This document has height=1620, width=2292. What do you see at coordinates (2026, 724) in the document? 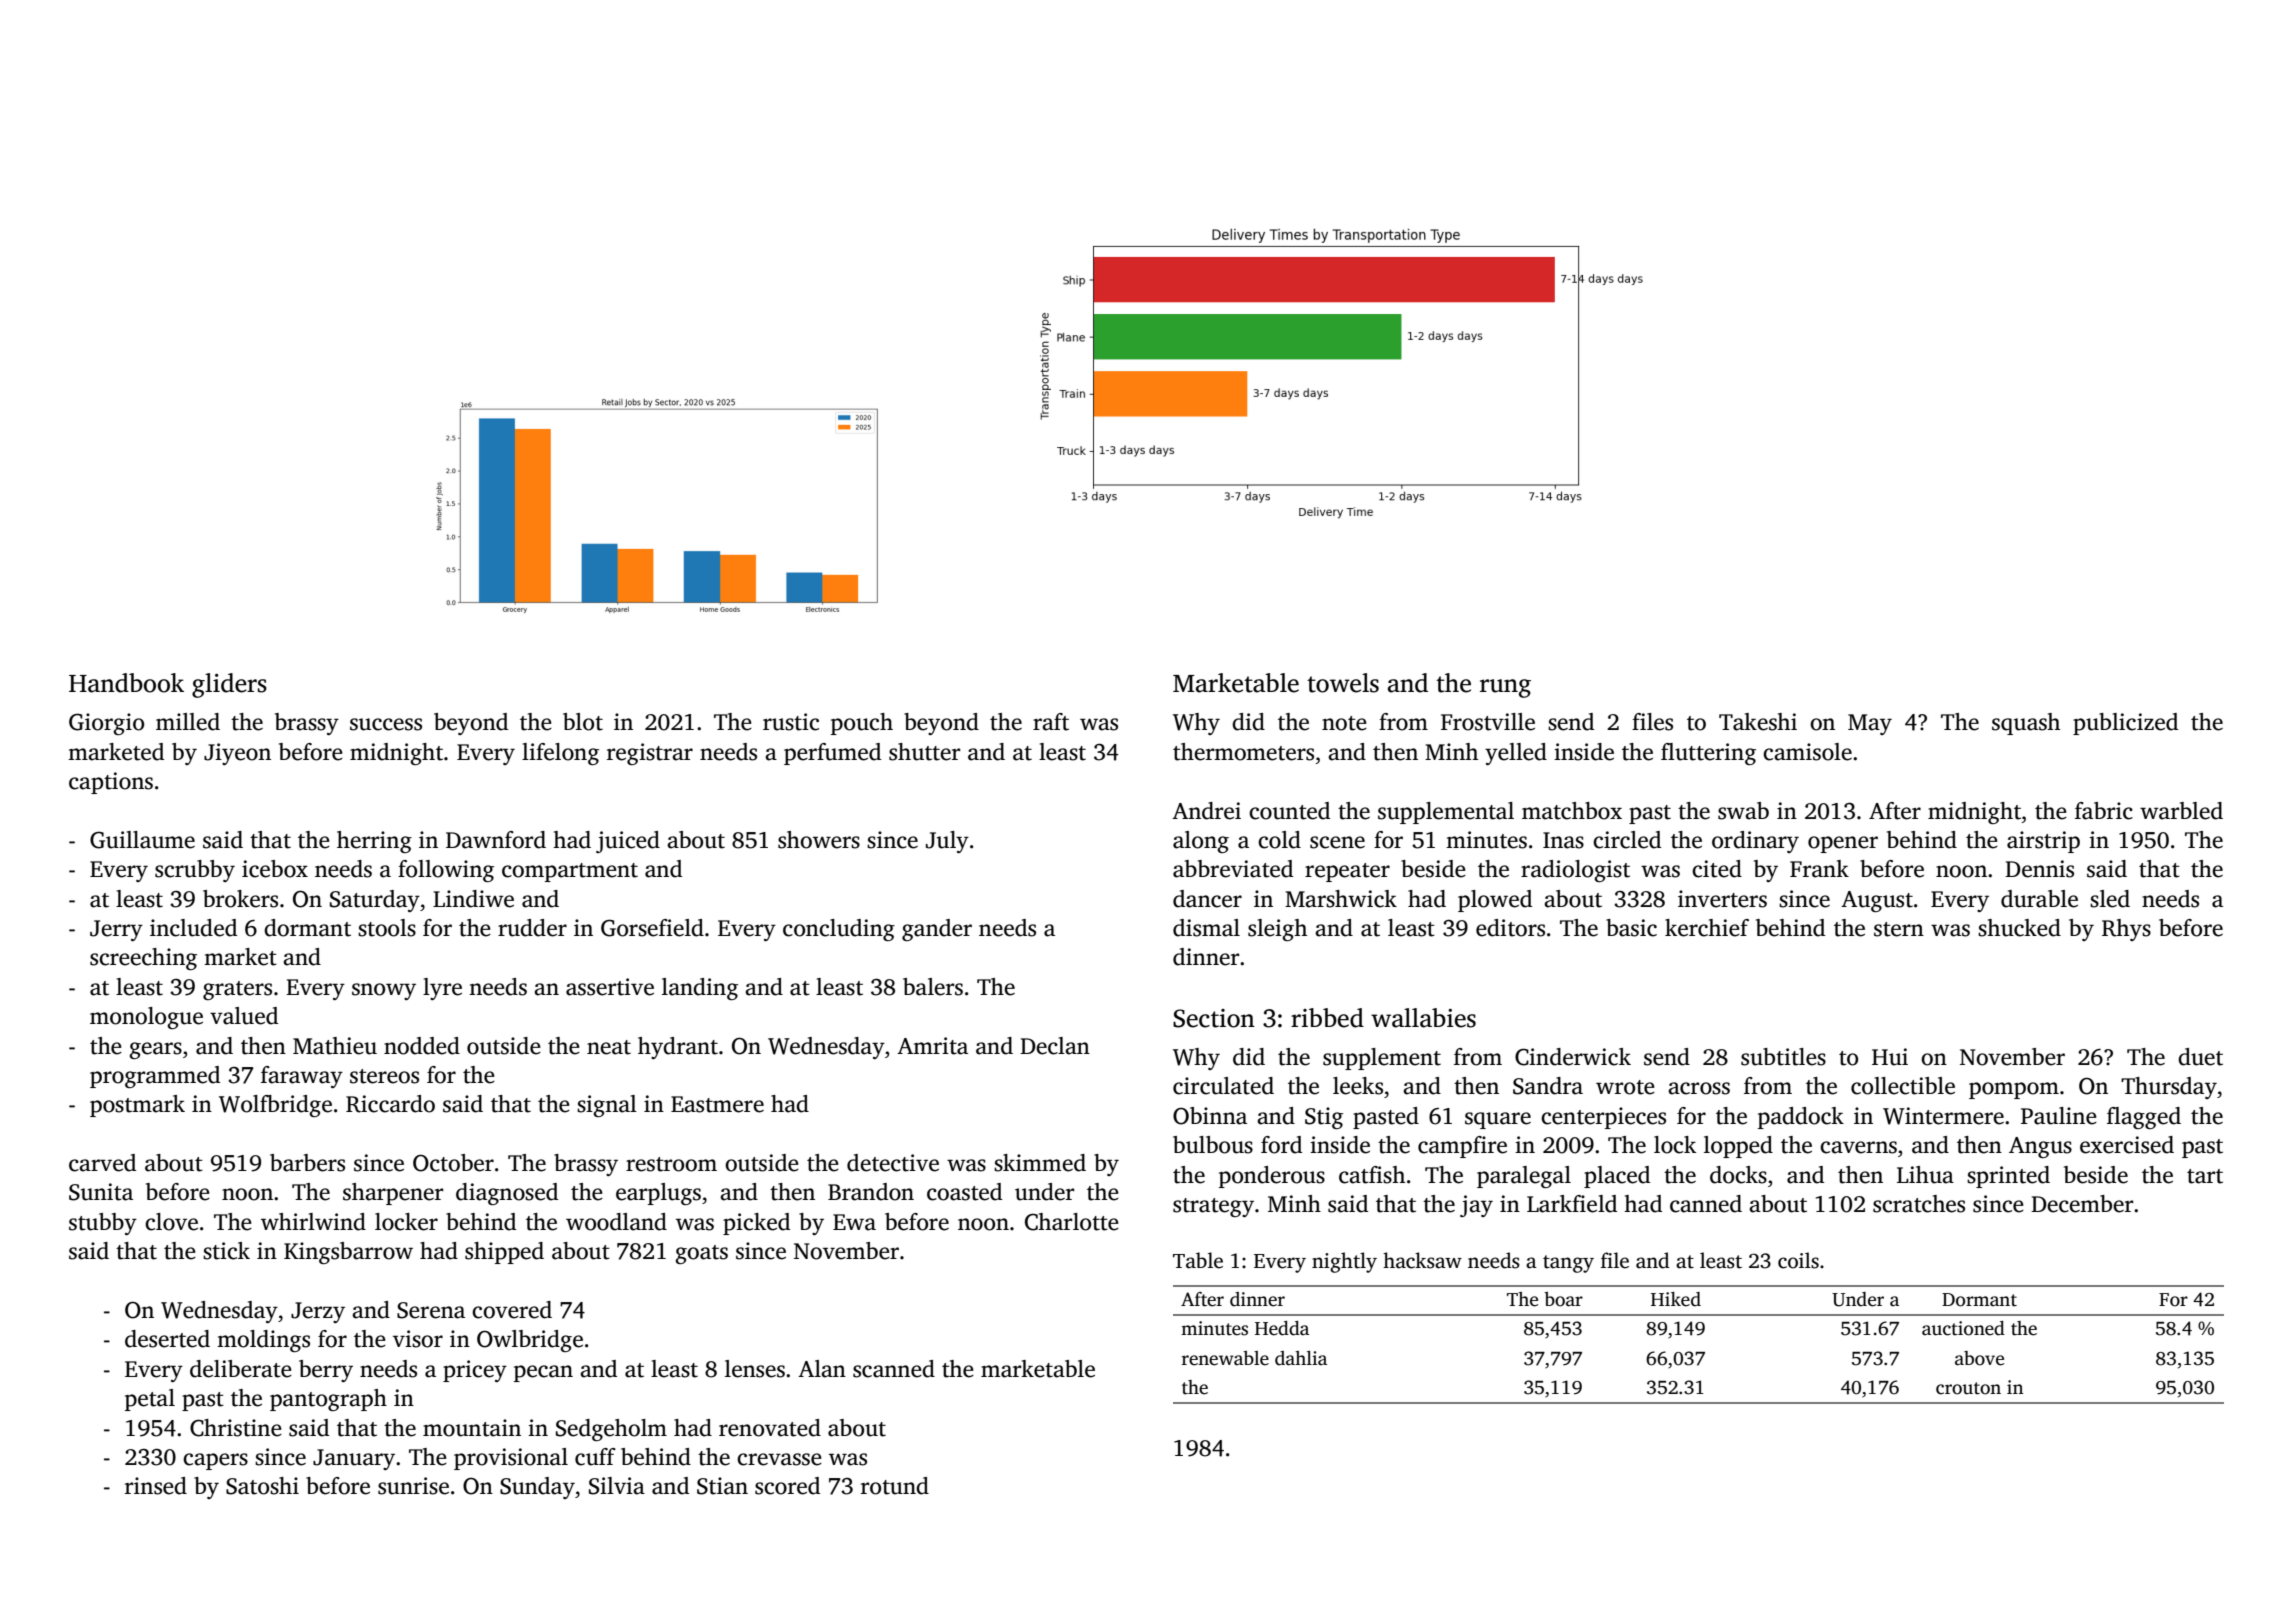
I see `squash` at bounding box center [2026, 724].
